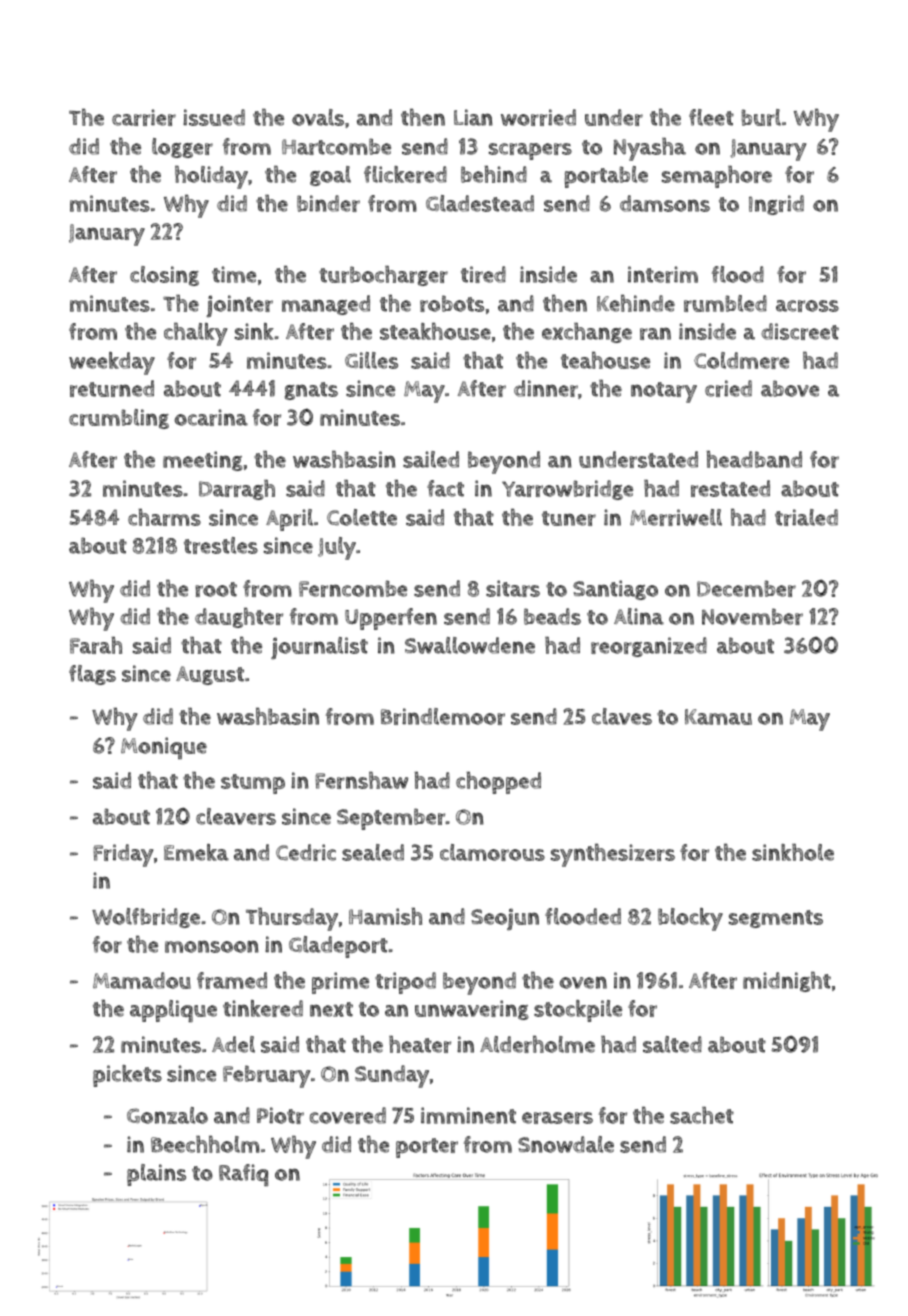 The width and height of the page is (908, 1316). I want to click on plains, so click(156, 1175).
